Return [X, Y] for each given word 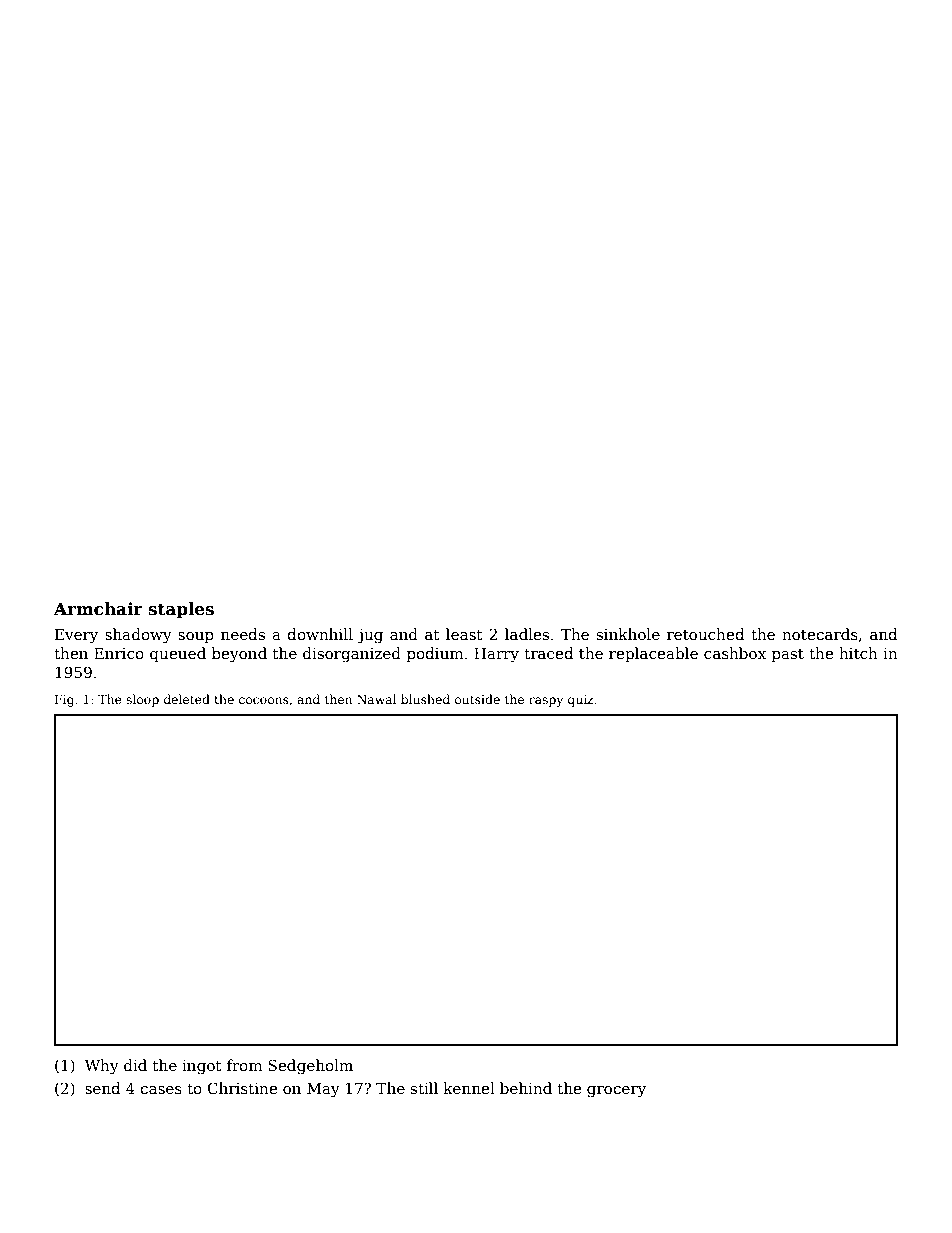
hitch [858, 653]
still [424, 1088]
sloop [142, 700]
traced [548, 653]
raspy [546, 702]
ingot [202, 1067]
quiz [580, 701]
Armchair [98, 609]
